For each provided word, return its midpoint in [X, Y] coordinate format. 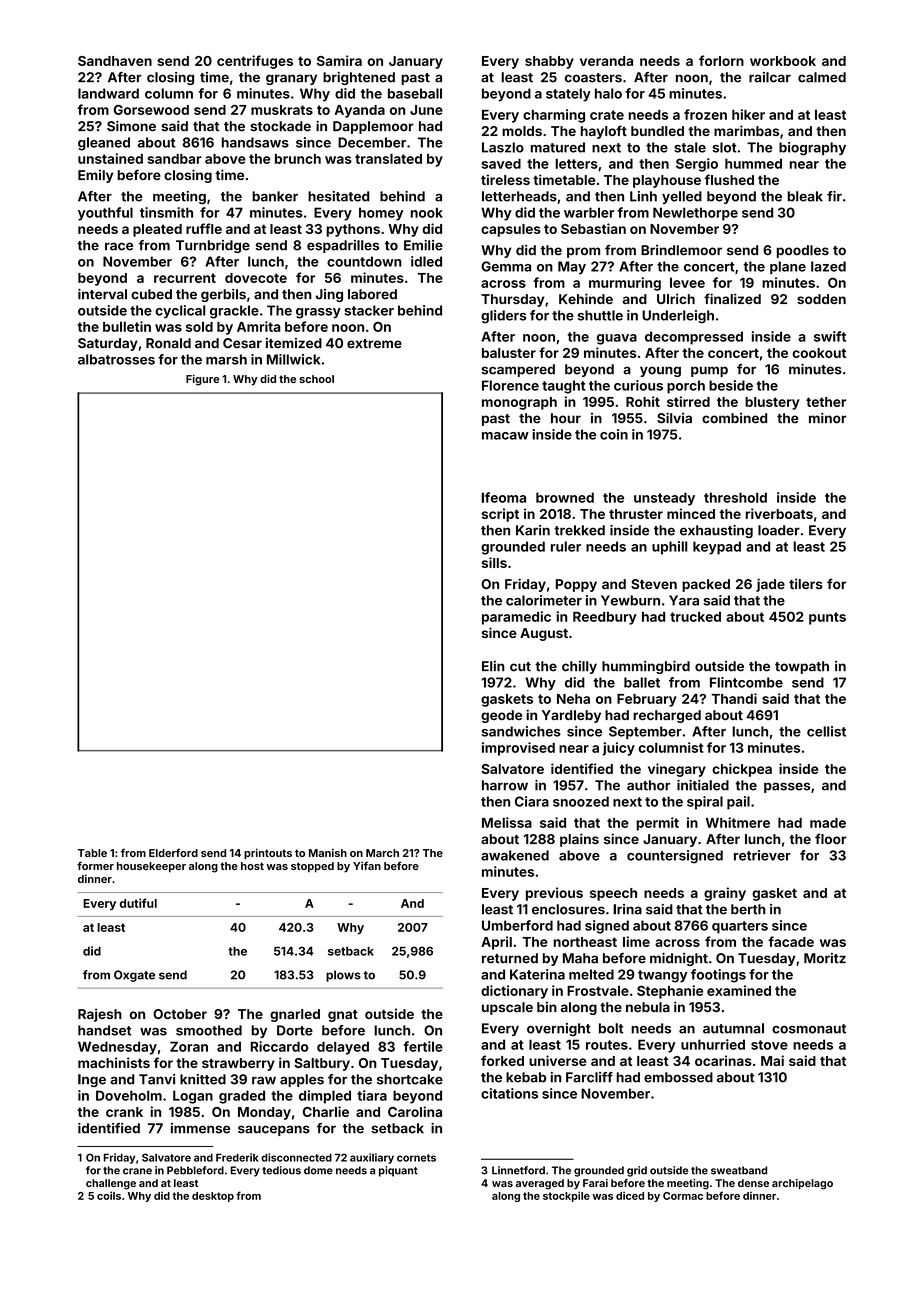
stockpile [566, 1196]
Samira [339, 60]
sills [494, 562]
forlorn [721, 60]
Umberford [517, 925]
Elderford [173, 852]
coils [109, 1195]
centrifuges [255, 62]
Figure [202, 380]
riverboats [779, 513]
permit [657, 824]
